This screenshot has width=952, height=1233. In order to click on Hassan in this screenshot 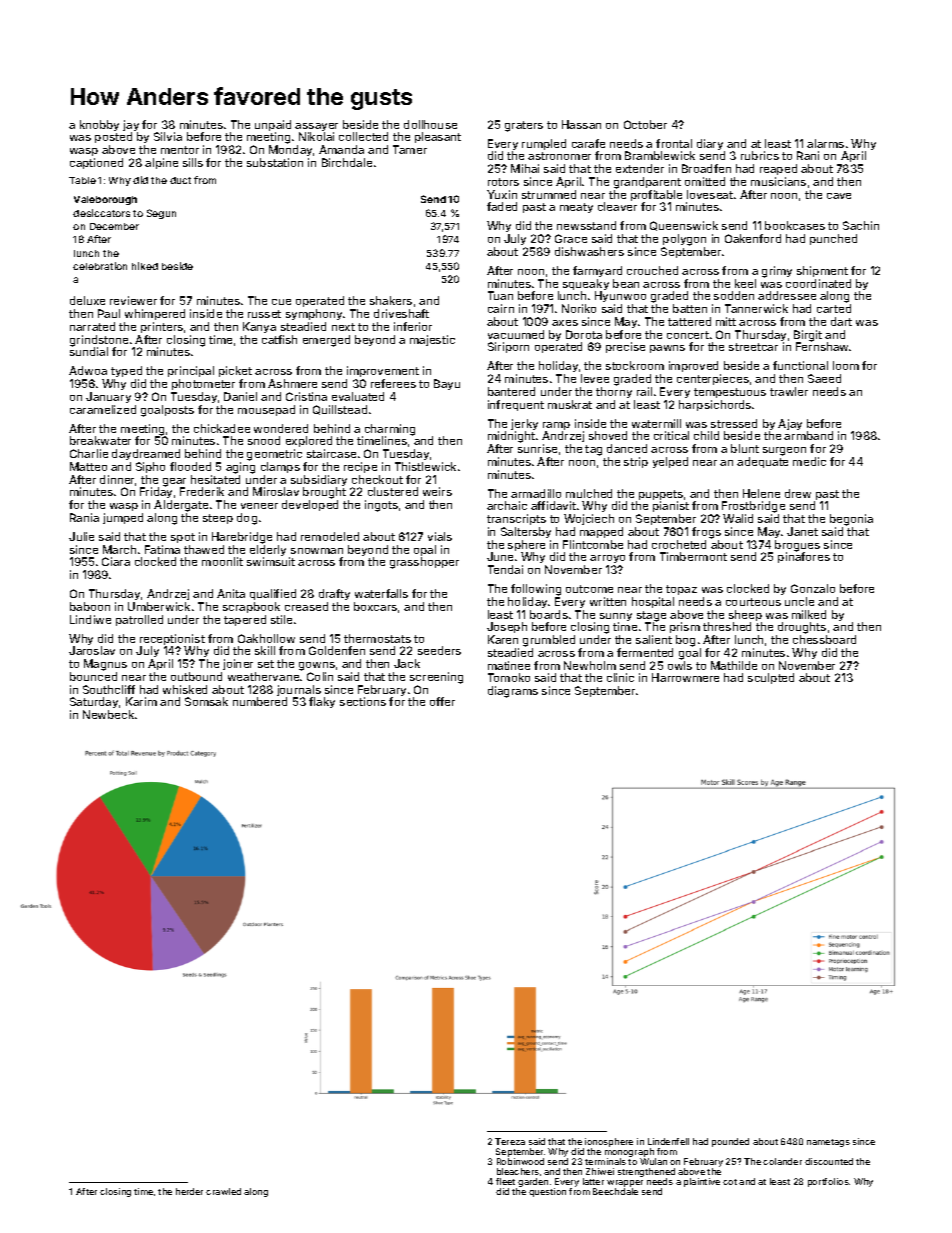, I will do `click(581, 124)`.
